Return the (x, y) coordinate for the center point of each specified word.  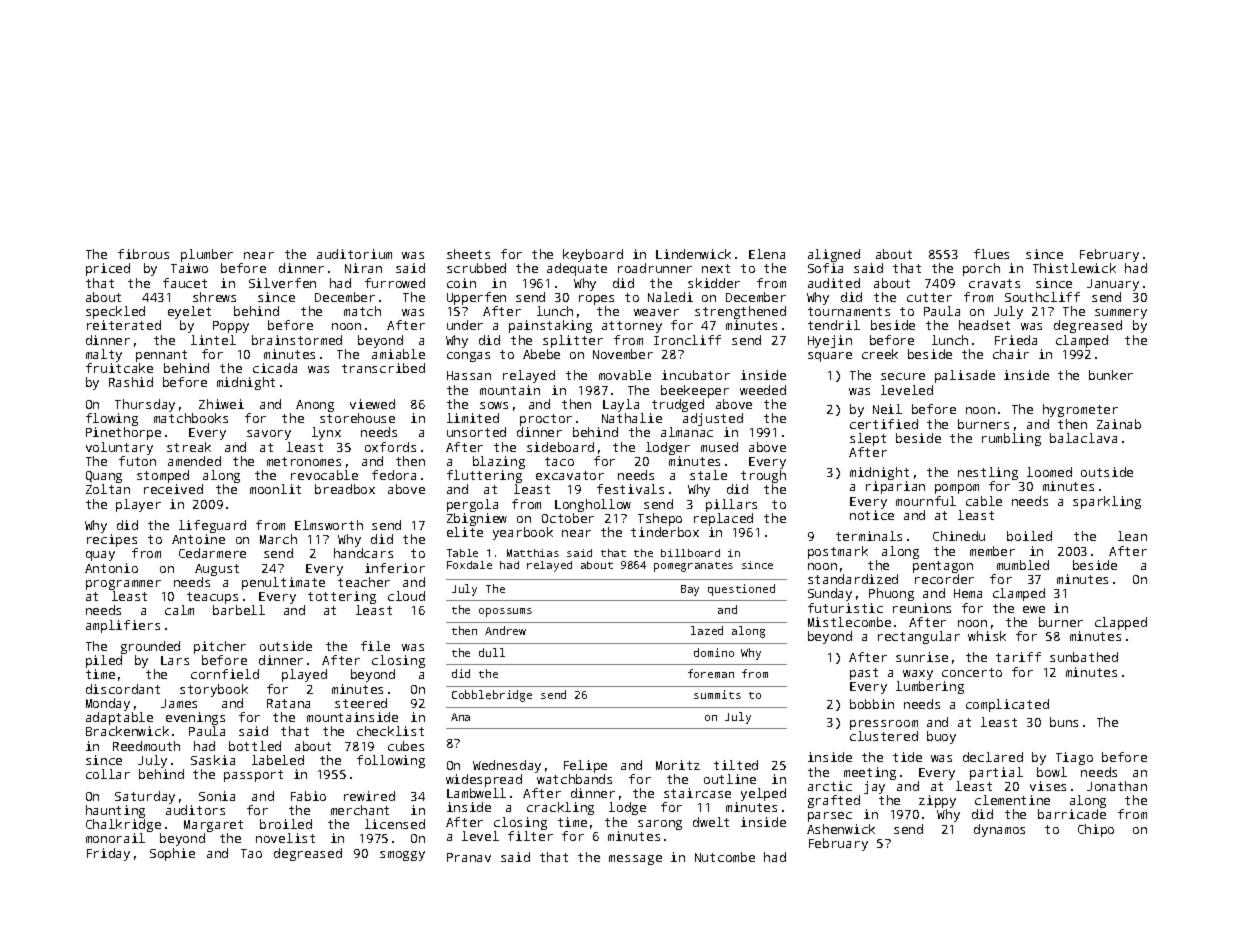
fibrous (143, 254)
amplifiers (123, 626)
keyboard (593, 255)
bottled (255, 746)
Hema (968, 593)
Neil (887, 409)
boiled (1029, 536)
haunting (115, 811)
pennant (161, 356)
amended (194, 461)
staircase (697, 793)
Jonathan (1117, 786)
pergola (472, 505)
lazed (707, 630)
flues (991, 254)
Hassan (469, 375)
